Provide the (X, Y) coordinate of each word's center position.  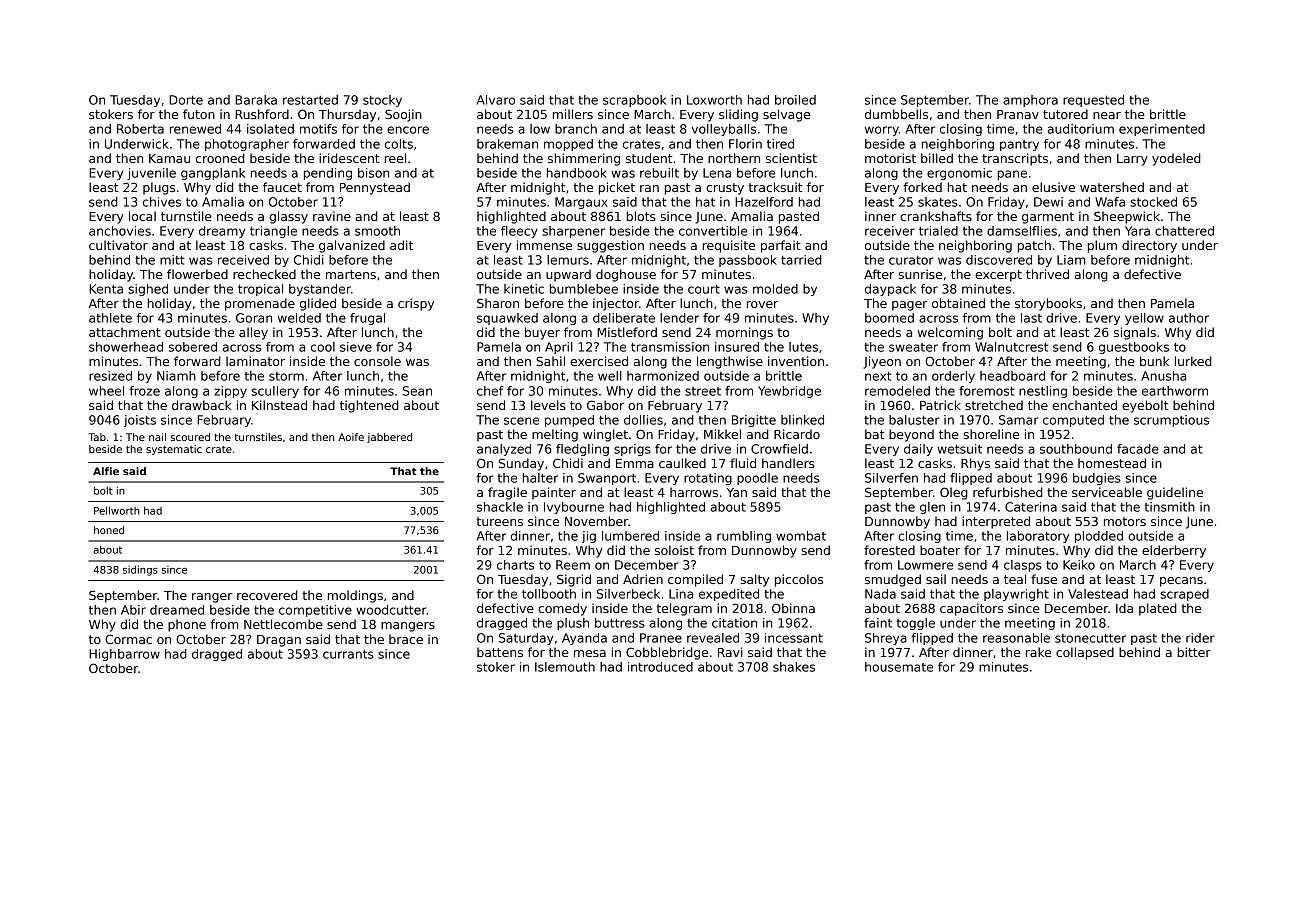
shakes (794, 667)
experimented (1162, 130)
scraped (1184, 595)
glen (932, 508)
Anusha (1163, 376)
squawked (507, 319)
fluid (743, 463)
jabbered (389, 438)
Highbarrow (124, 655)
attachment (125, 332)
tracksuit (775, 187)
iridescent (349, 158)
